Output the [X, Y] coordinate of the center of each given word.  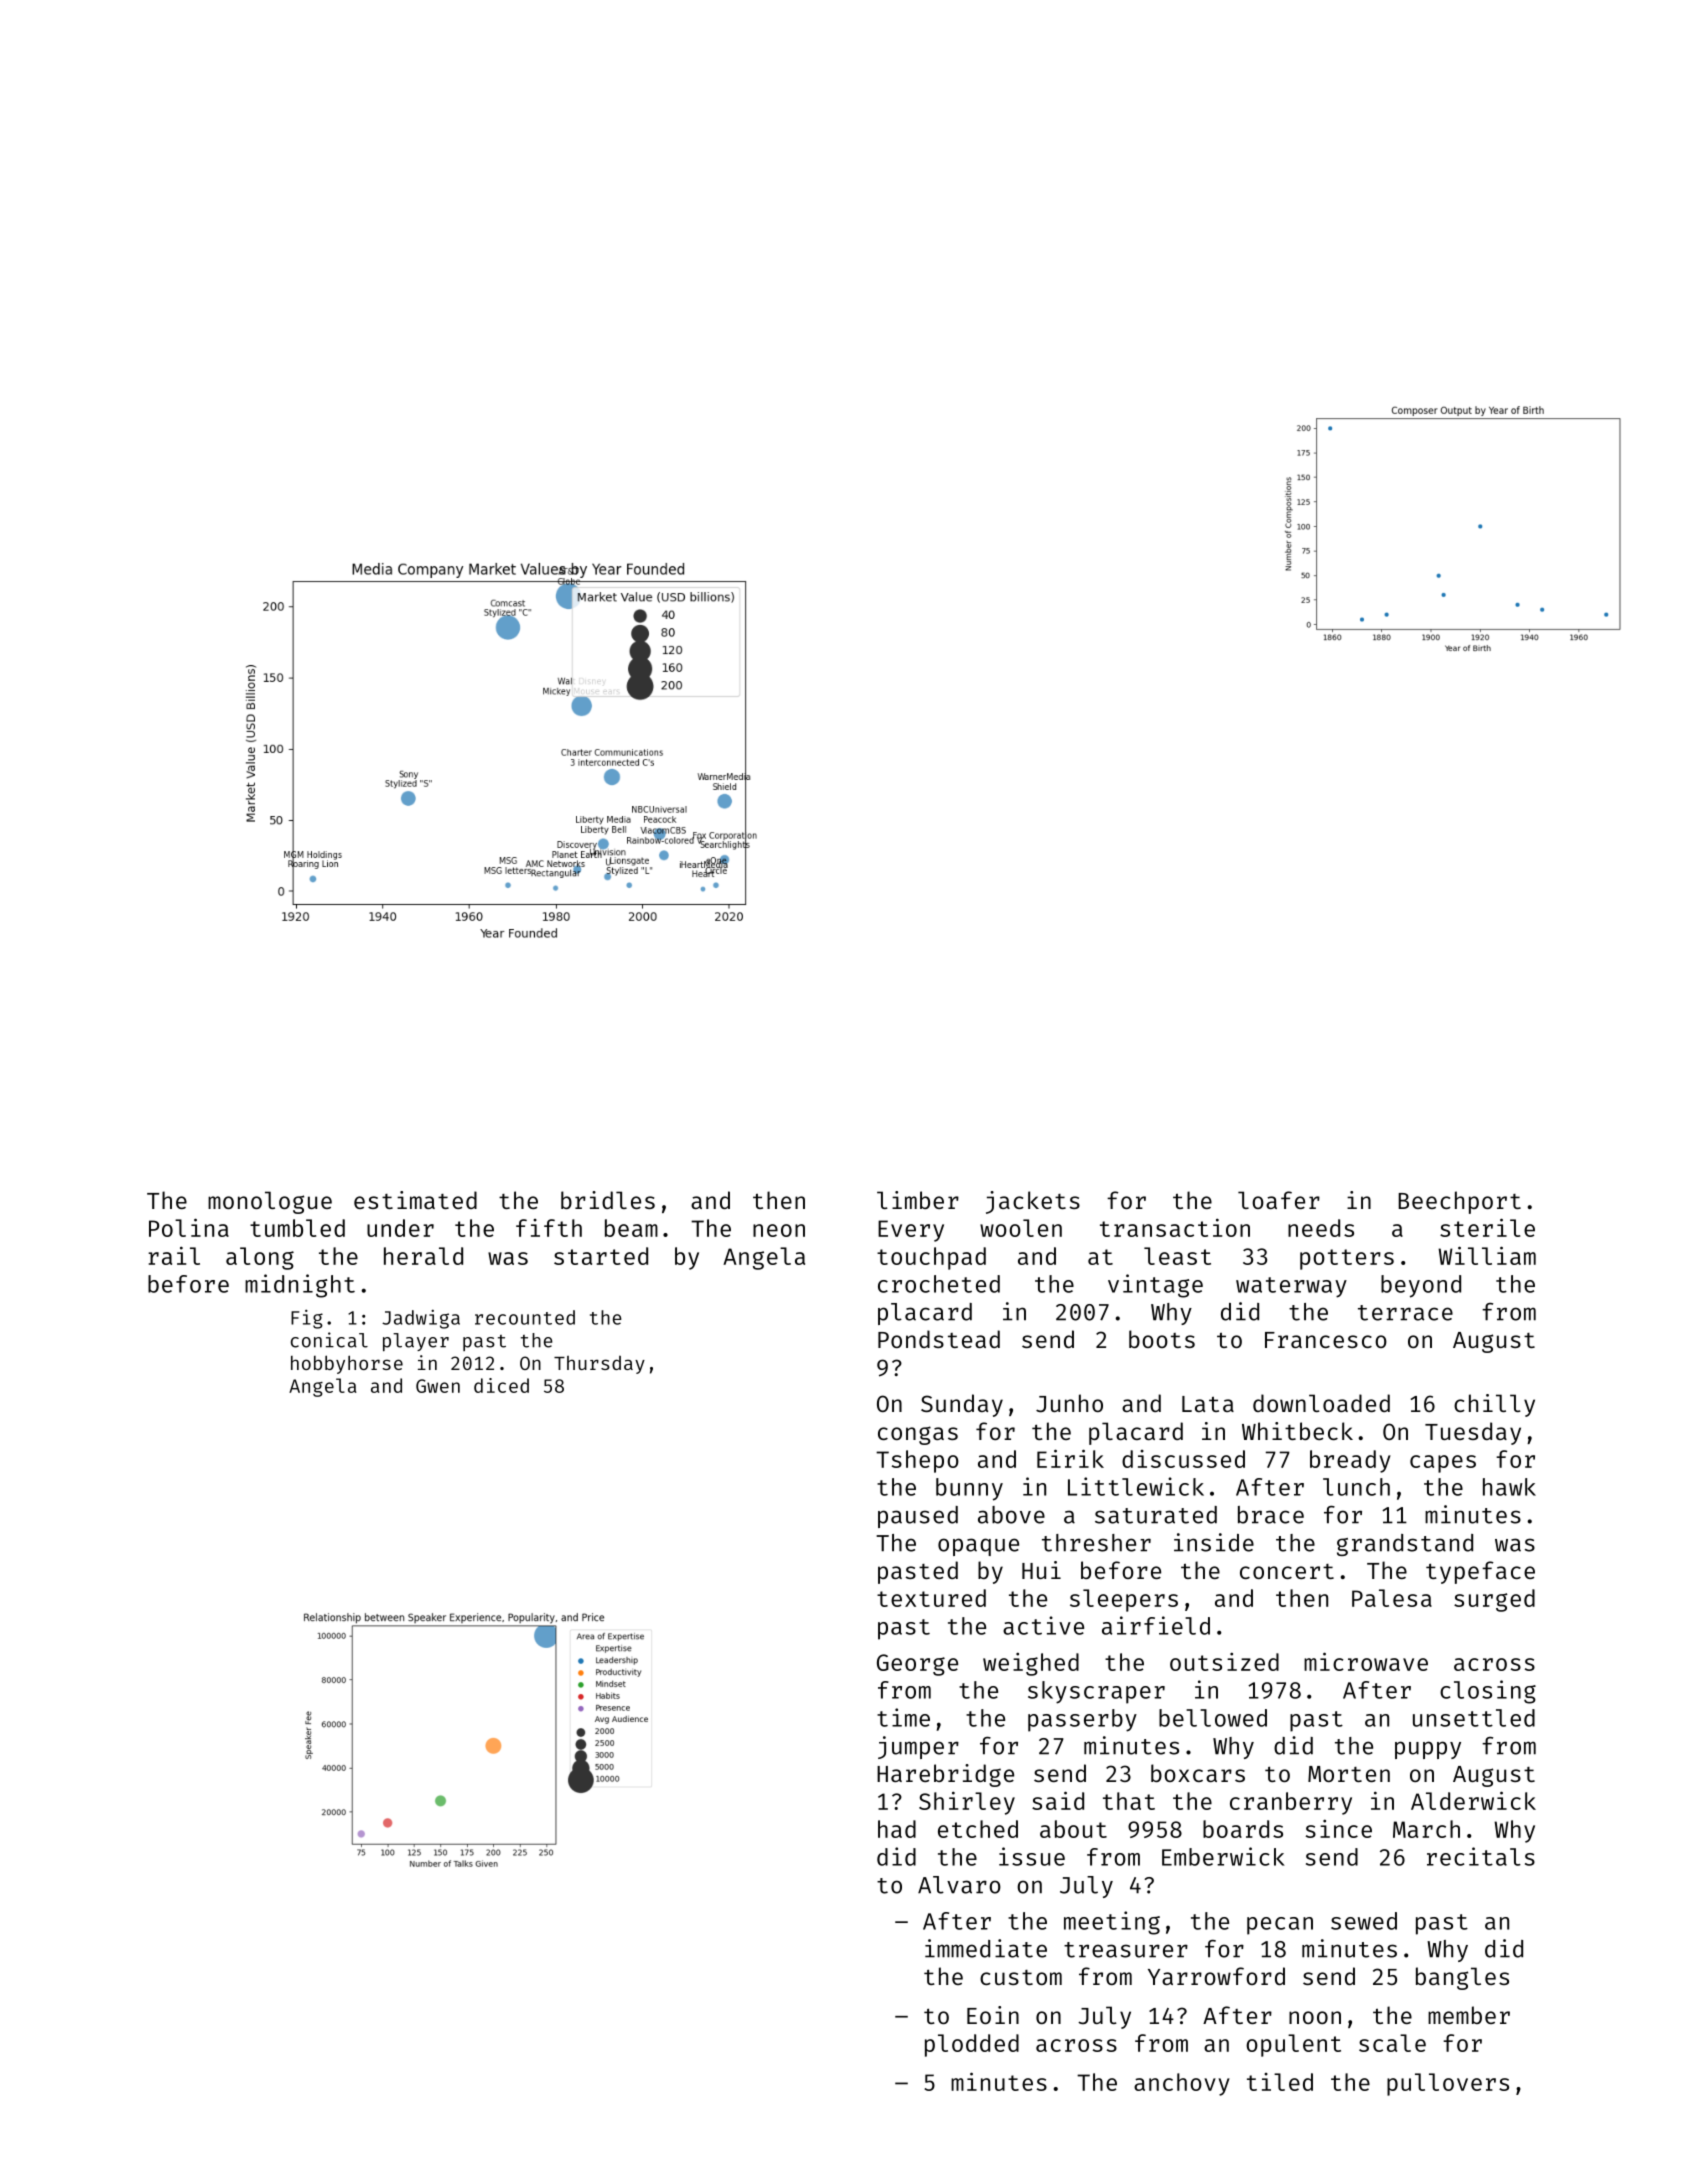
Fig [307, 1319]
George [917, 1665]
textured [931, 1598]
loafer [1279, 1200]
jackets [1033, 1202]
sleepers [1124, 1600]
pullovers [1448, 2084]
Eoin [993, 2015]
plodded [972, 2045]
